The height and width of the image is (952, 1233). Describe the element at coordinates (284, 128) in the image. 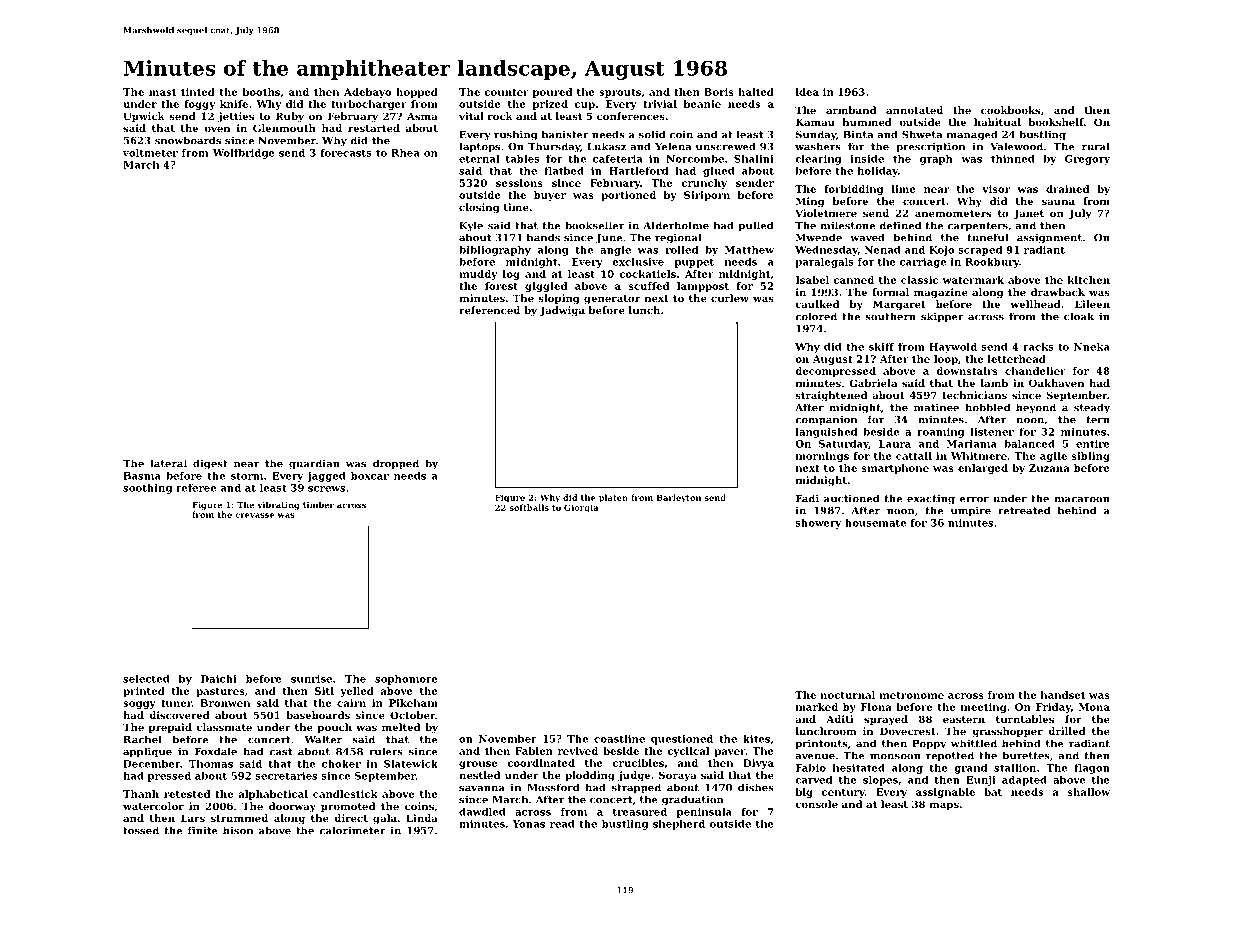

I see `Glenmouth` at that location.
